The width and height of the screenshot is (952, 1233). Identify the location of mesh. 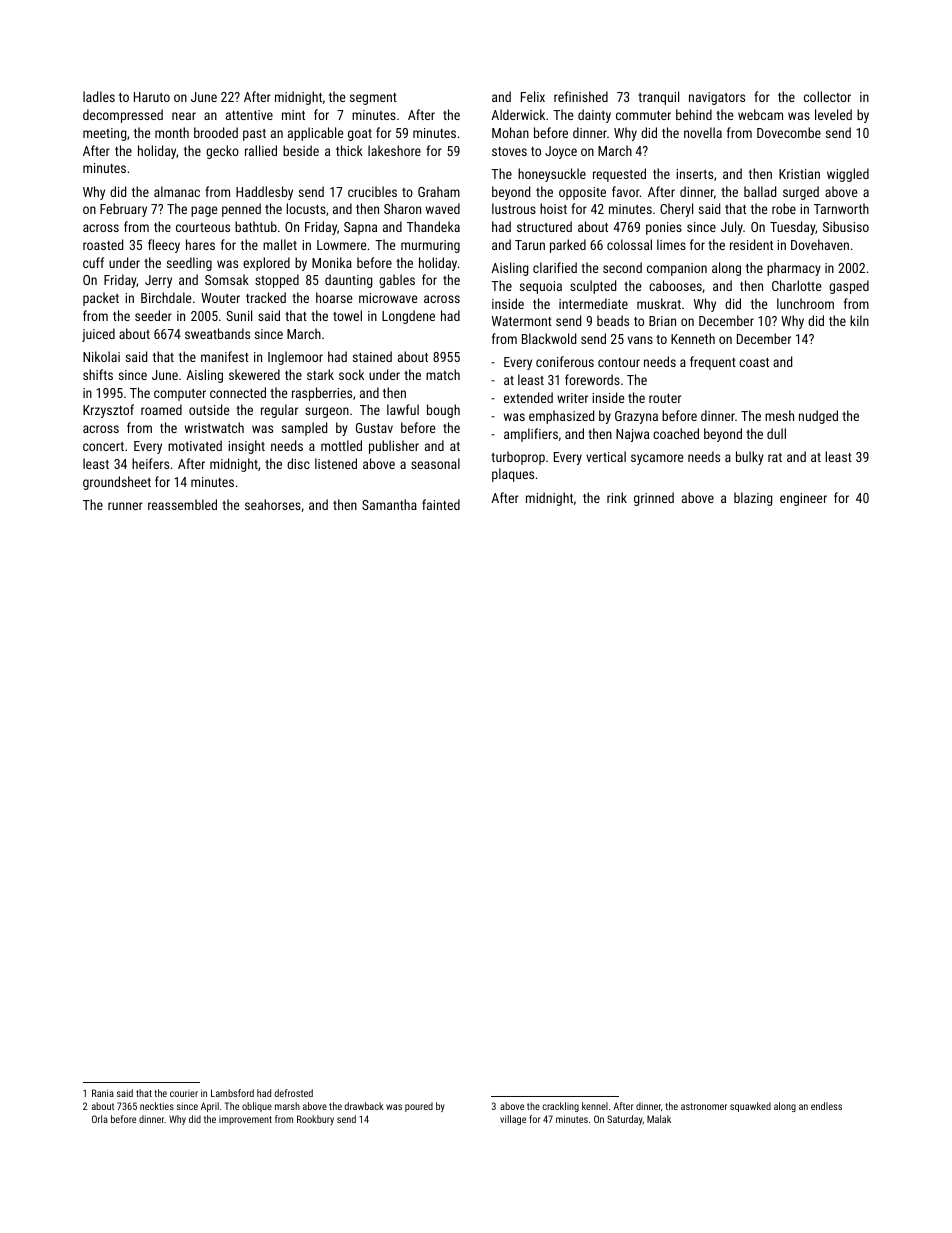
(779, 415).
